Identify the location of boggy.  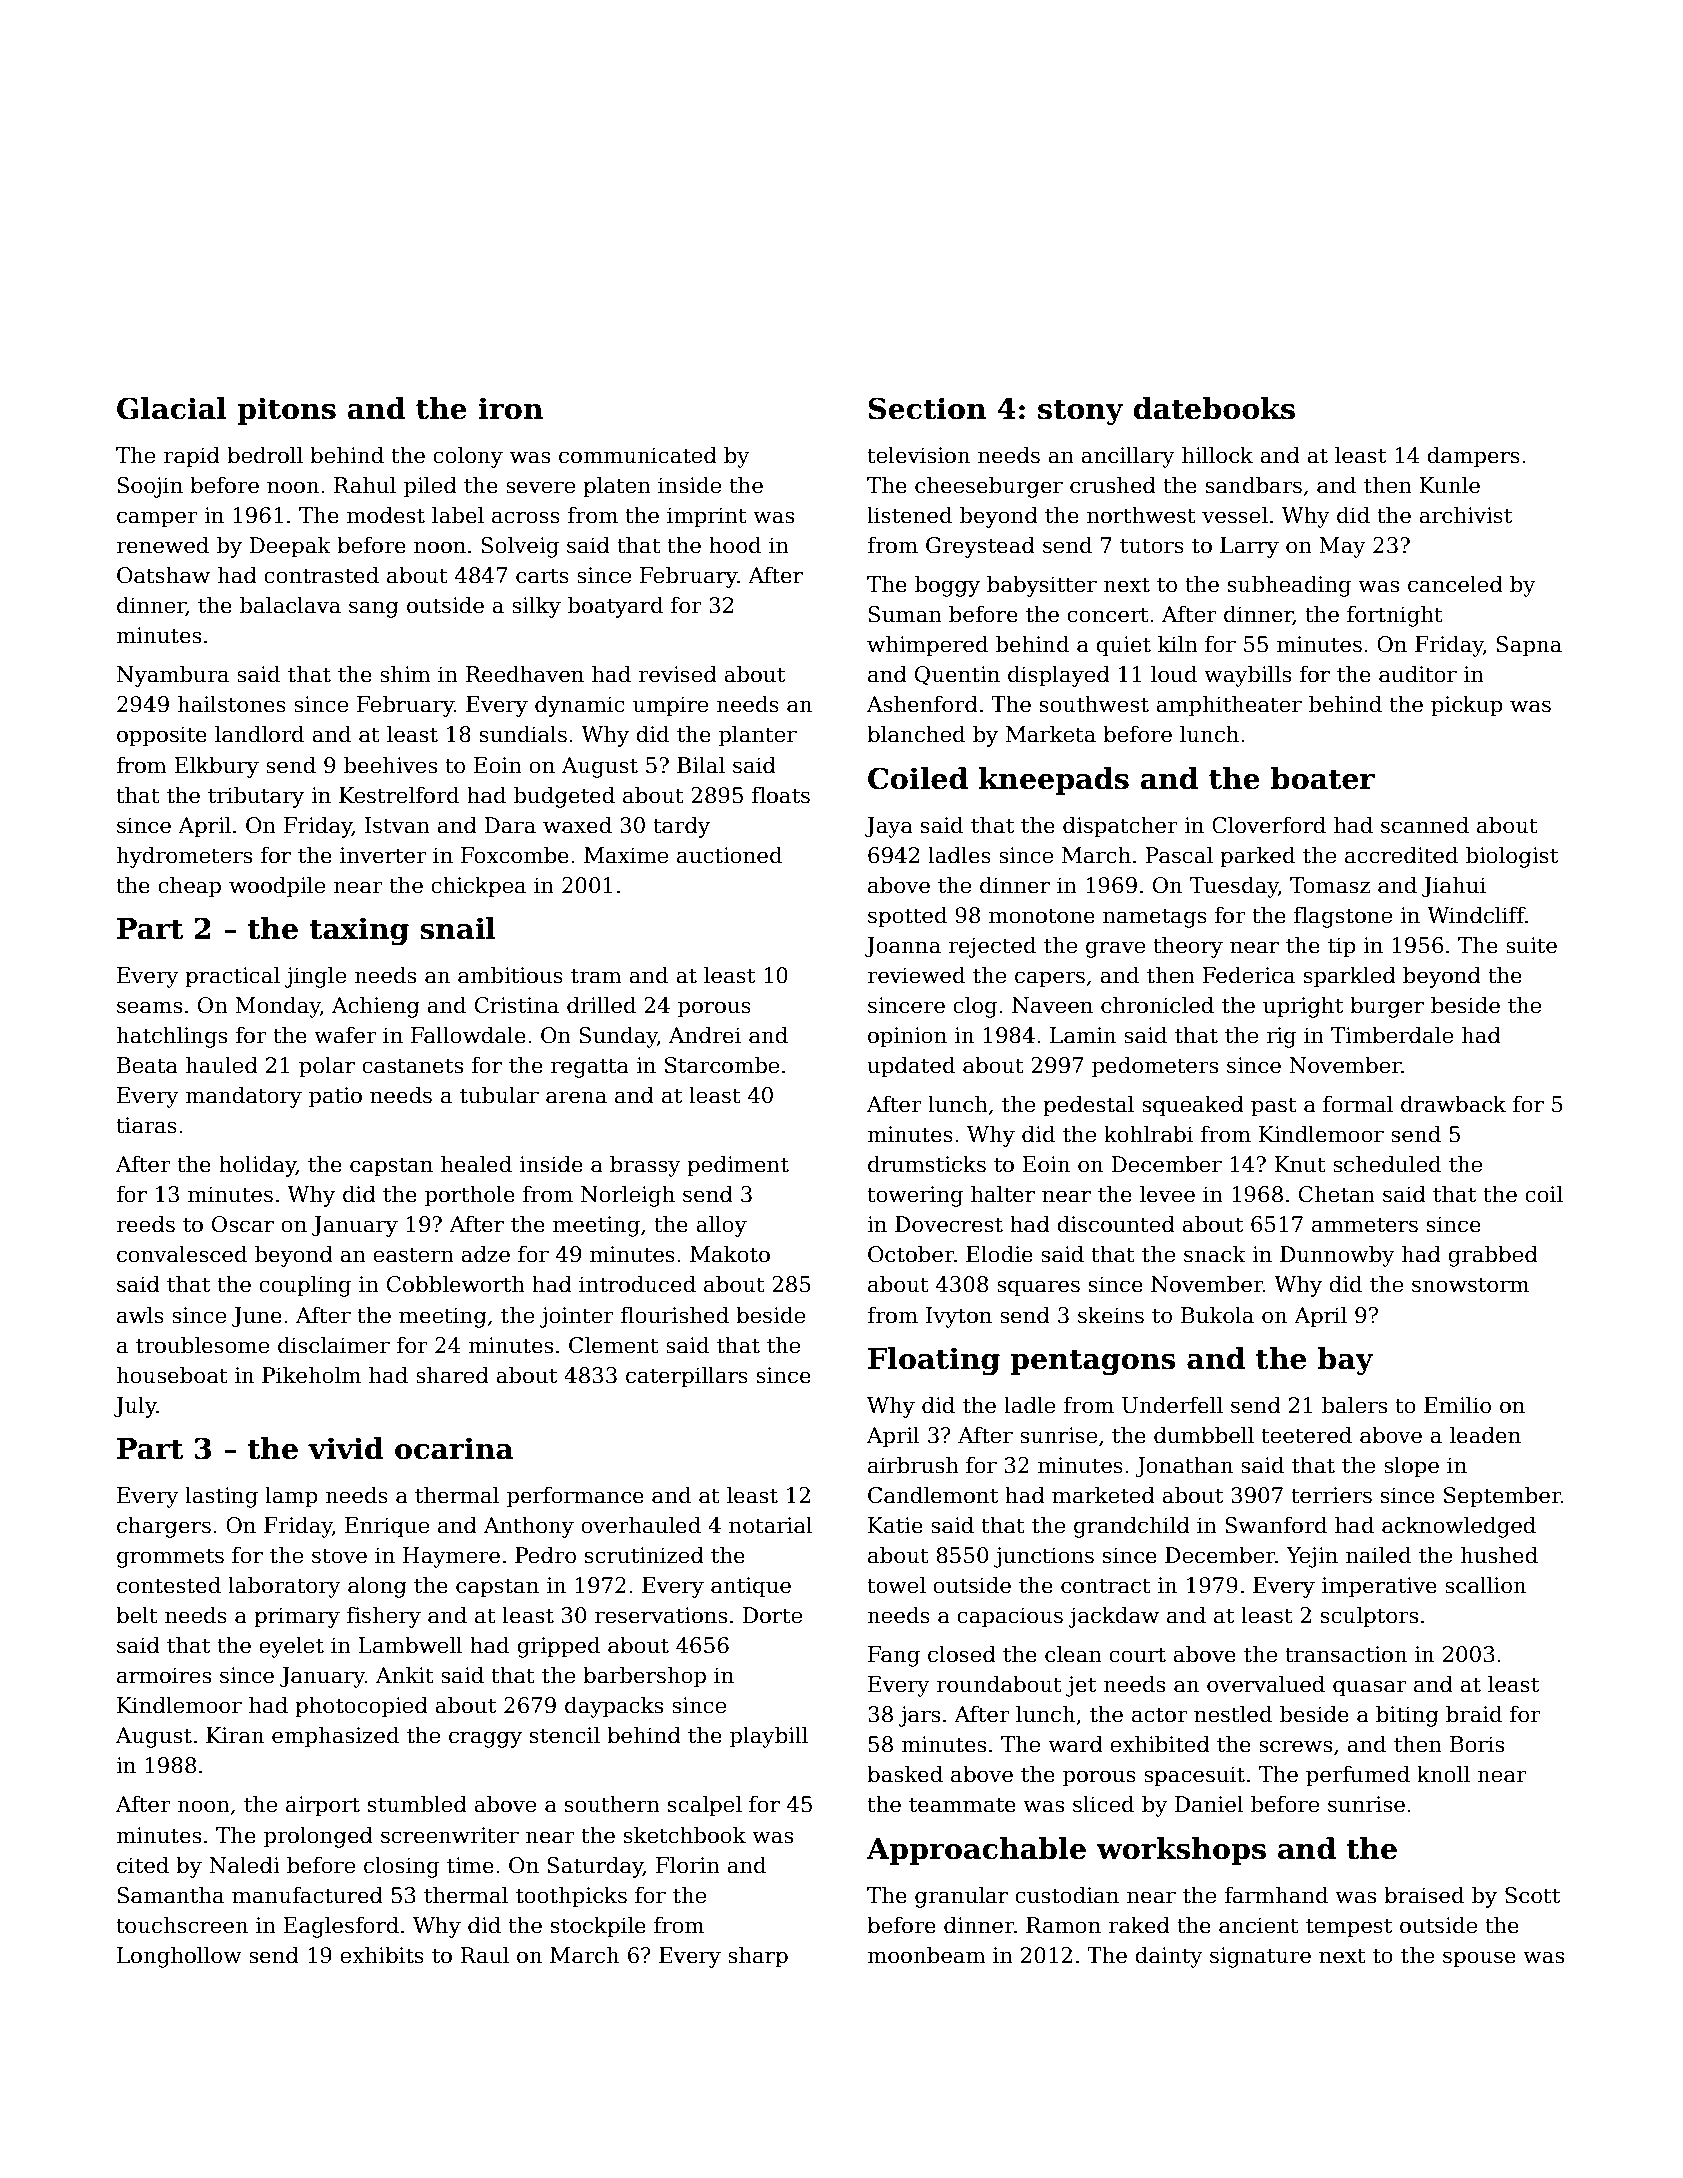
(947, 586).
